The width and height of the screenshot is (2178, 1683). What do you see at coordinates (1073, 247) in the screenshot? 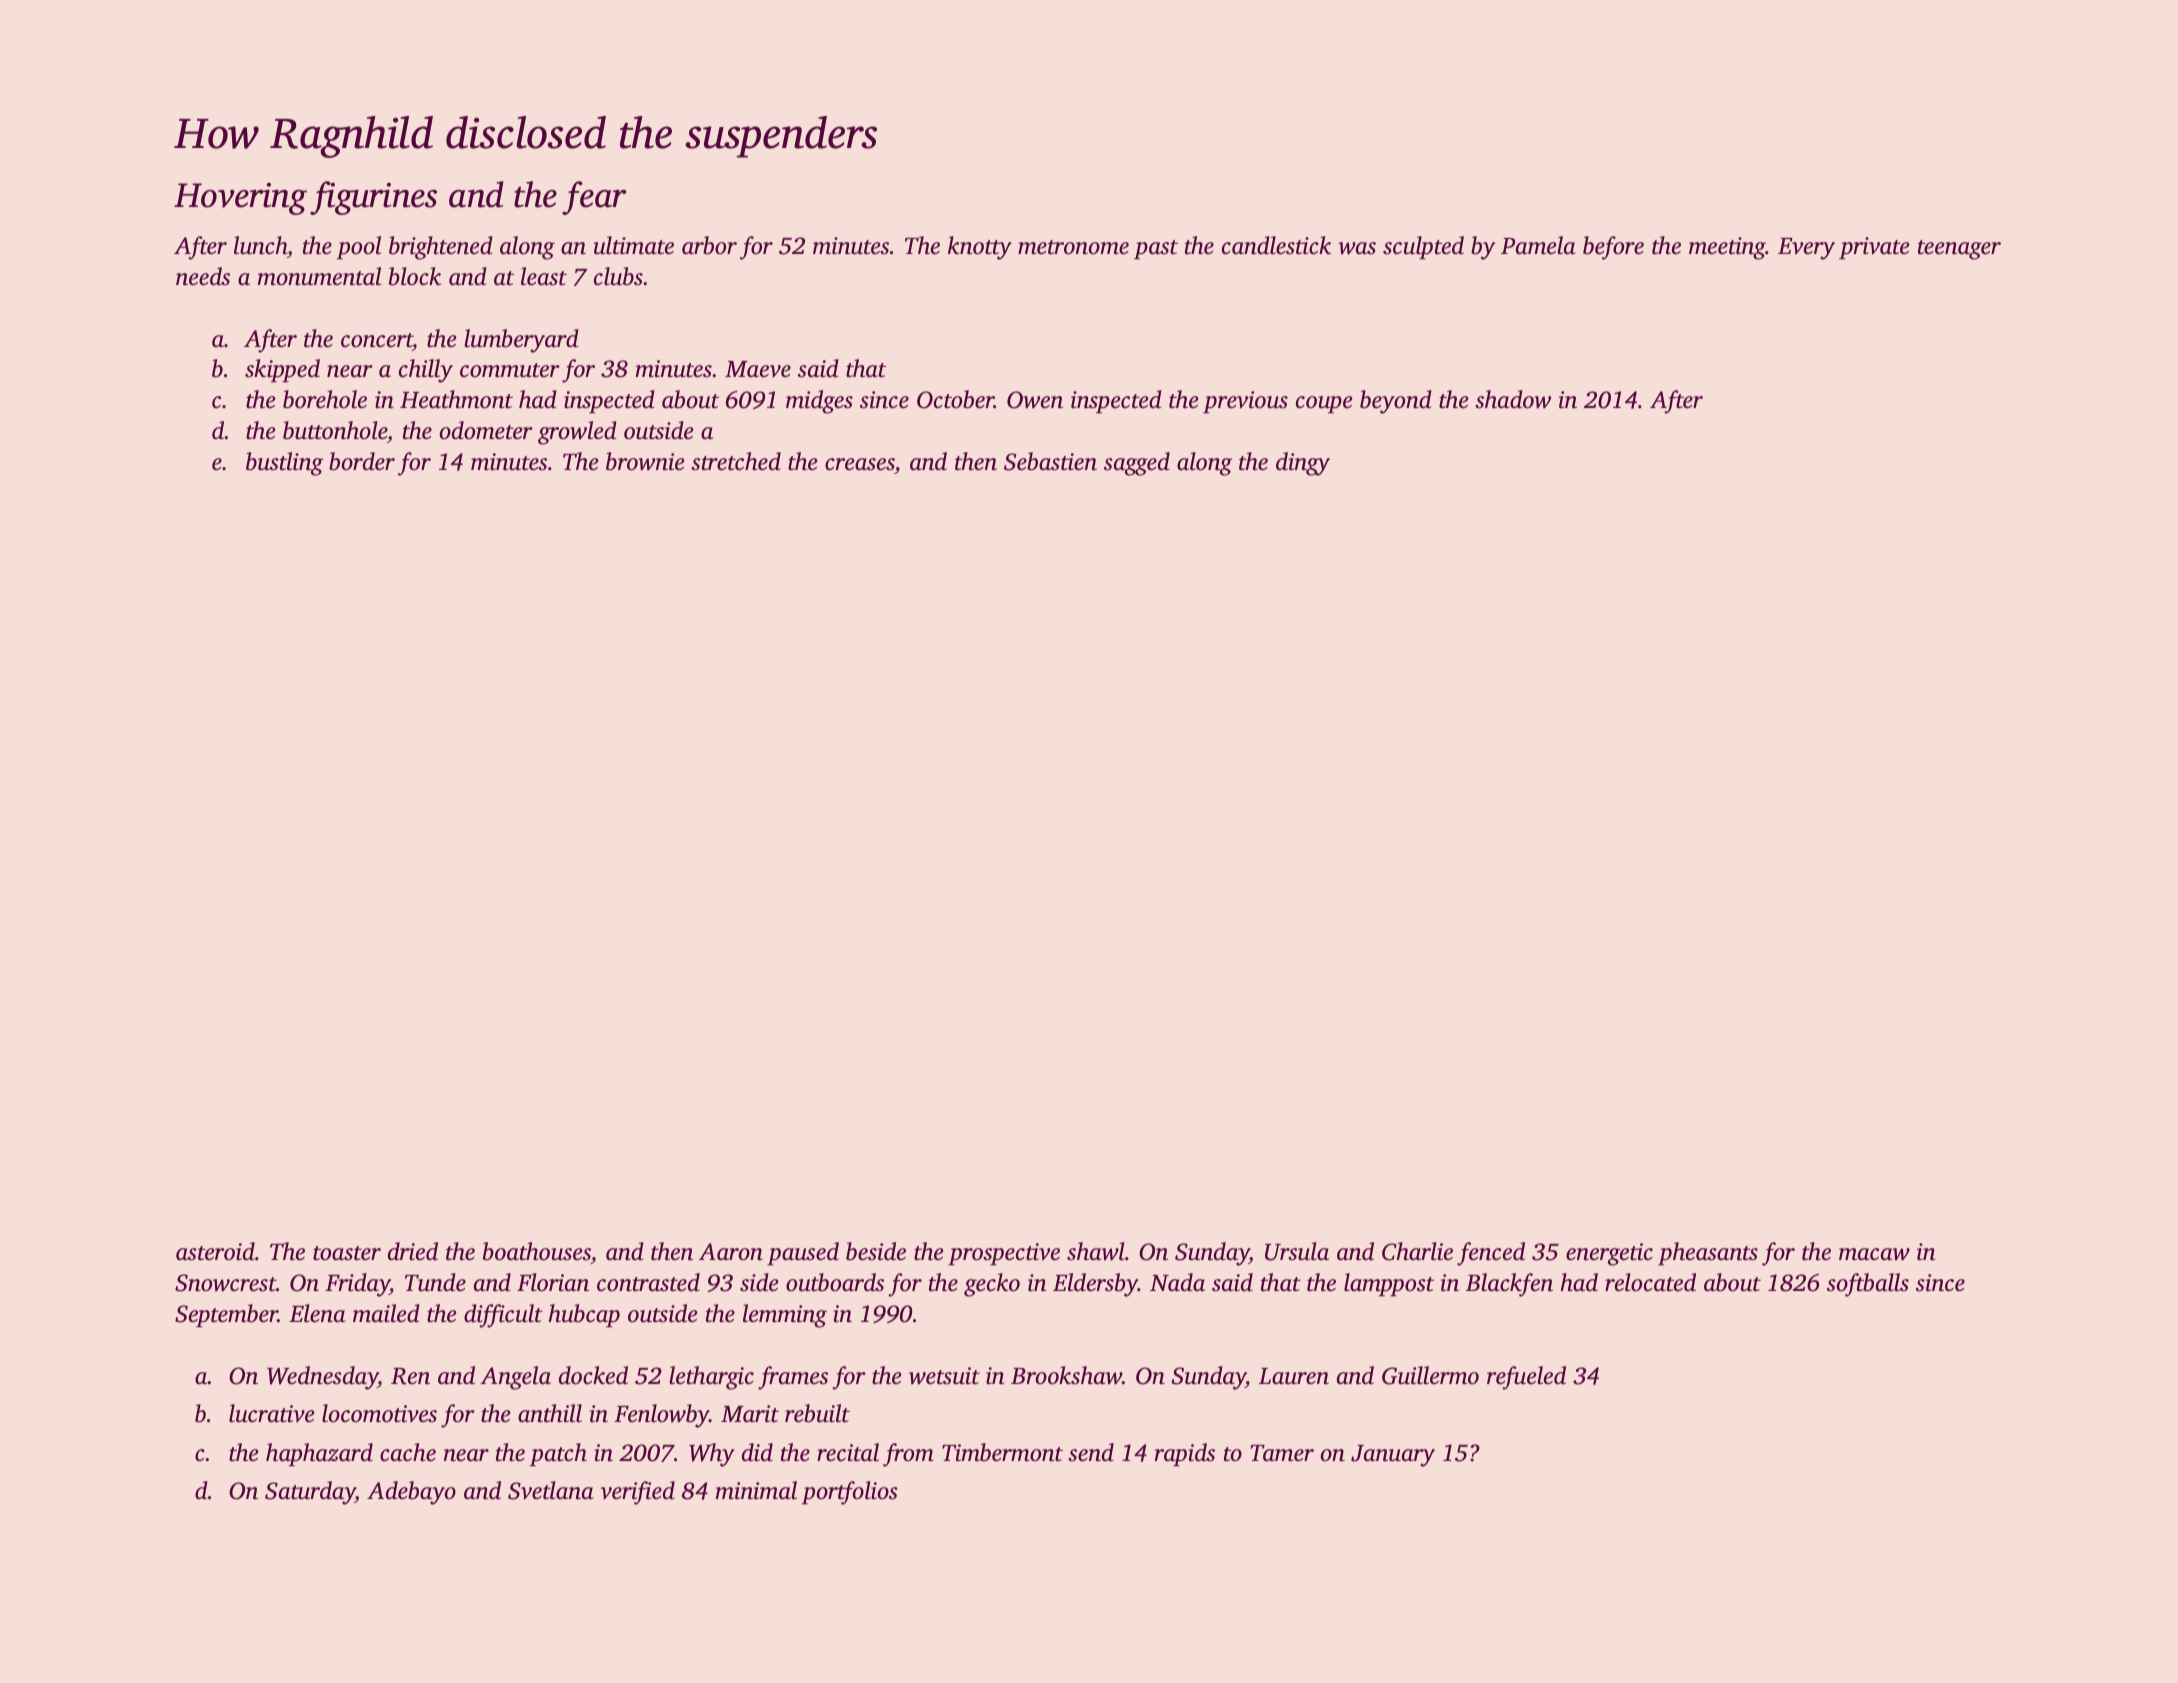
I see `metronome` at bounding box center [1073, 247].
